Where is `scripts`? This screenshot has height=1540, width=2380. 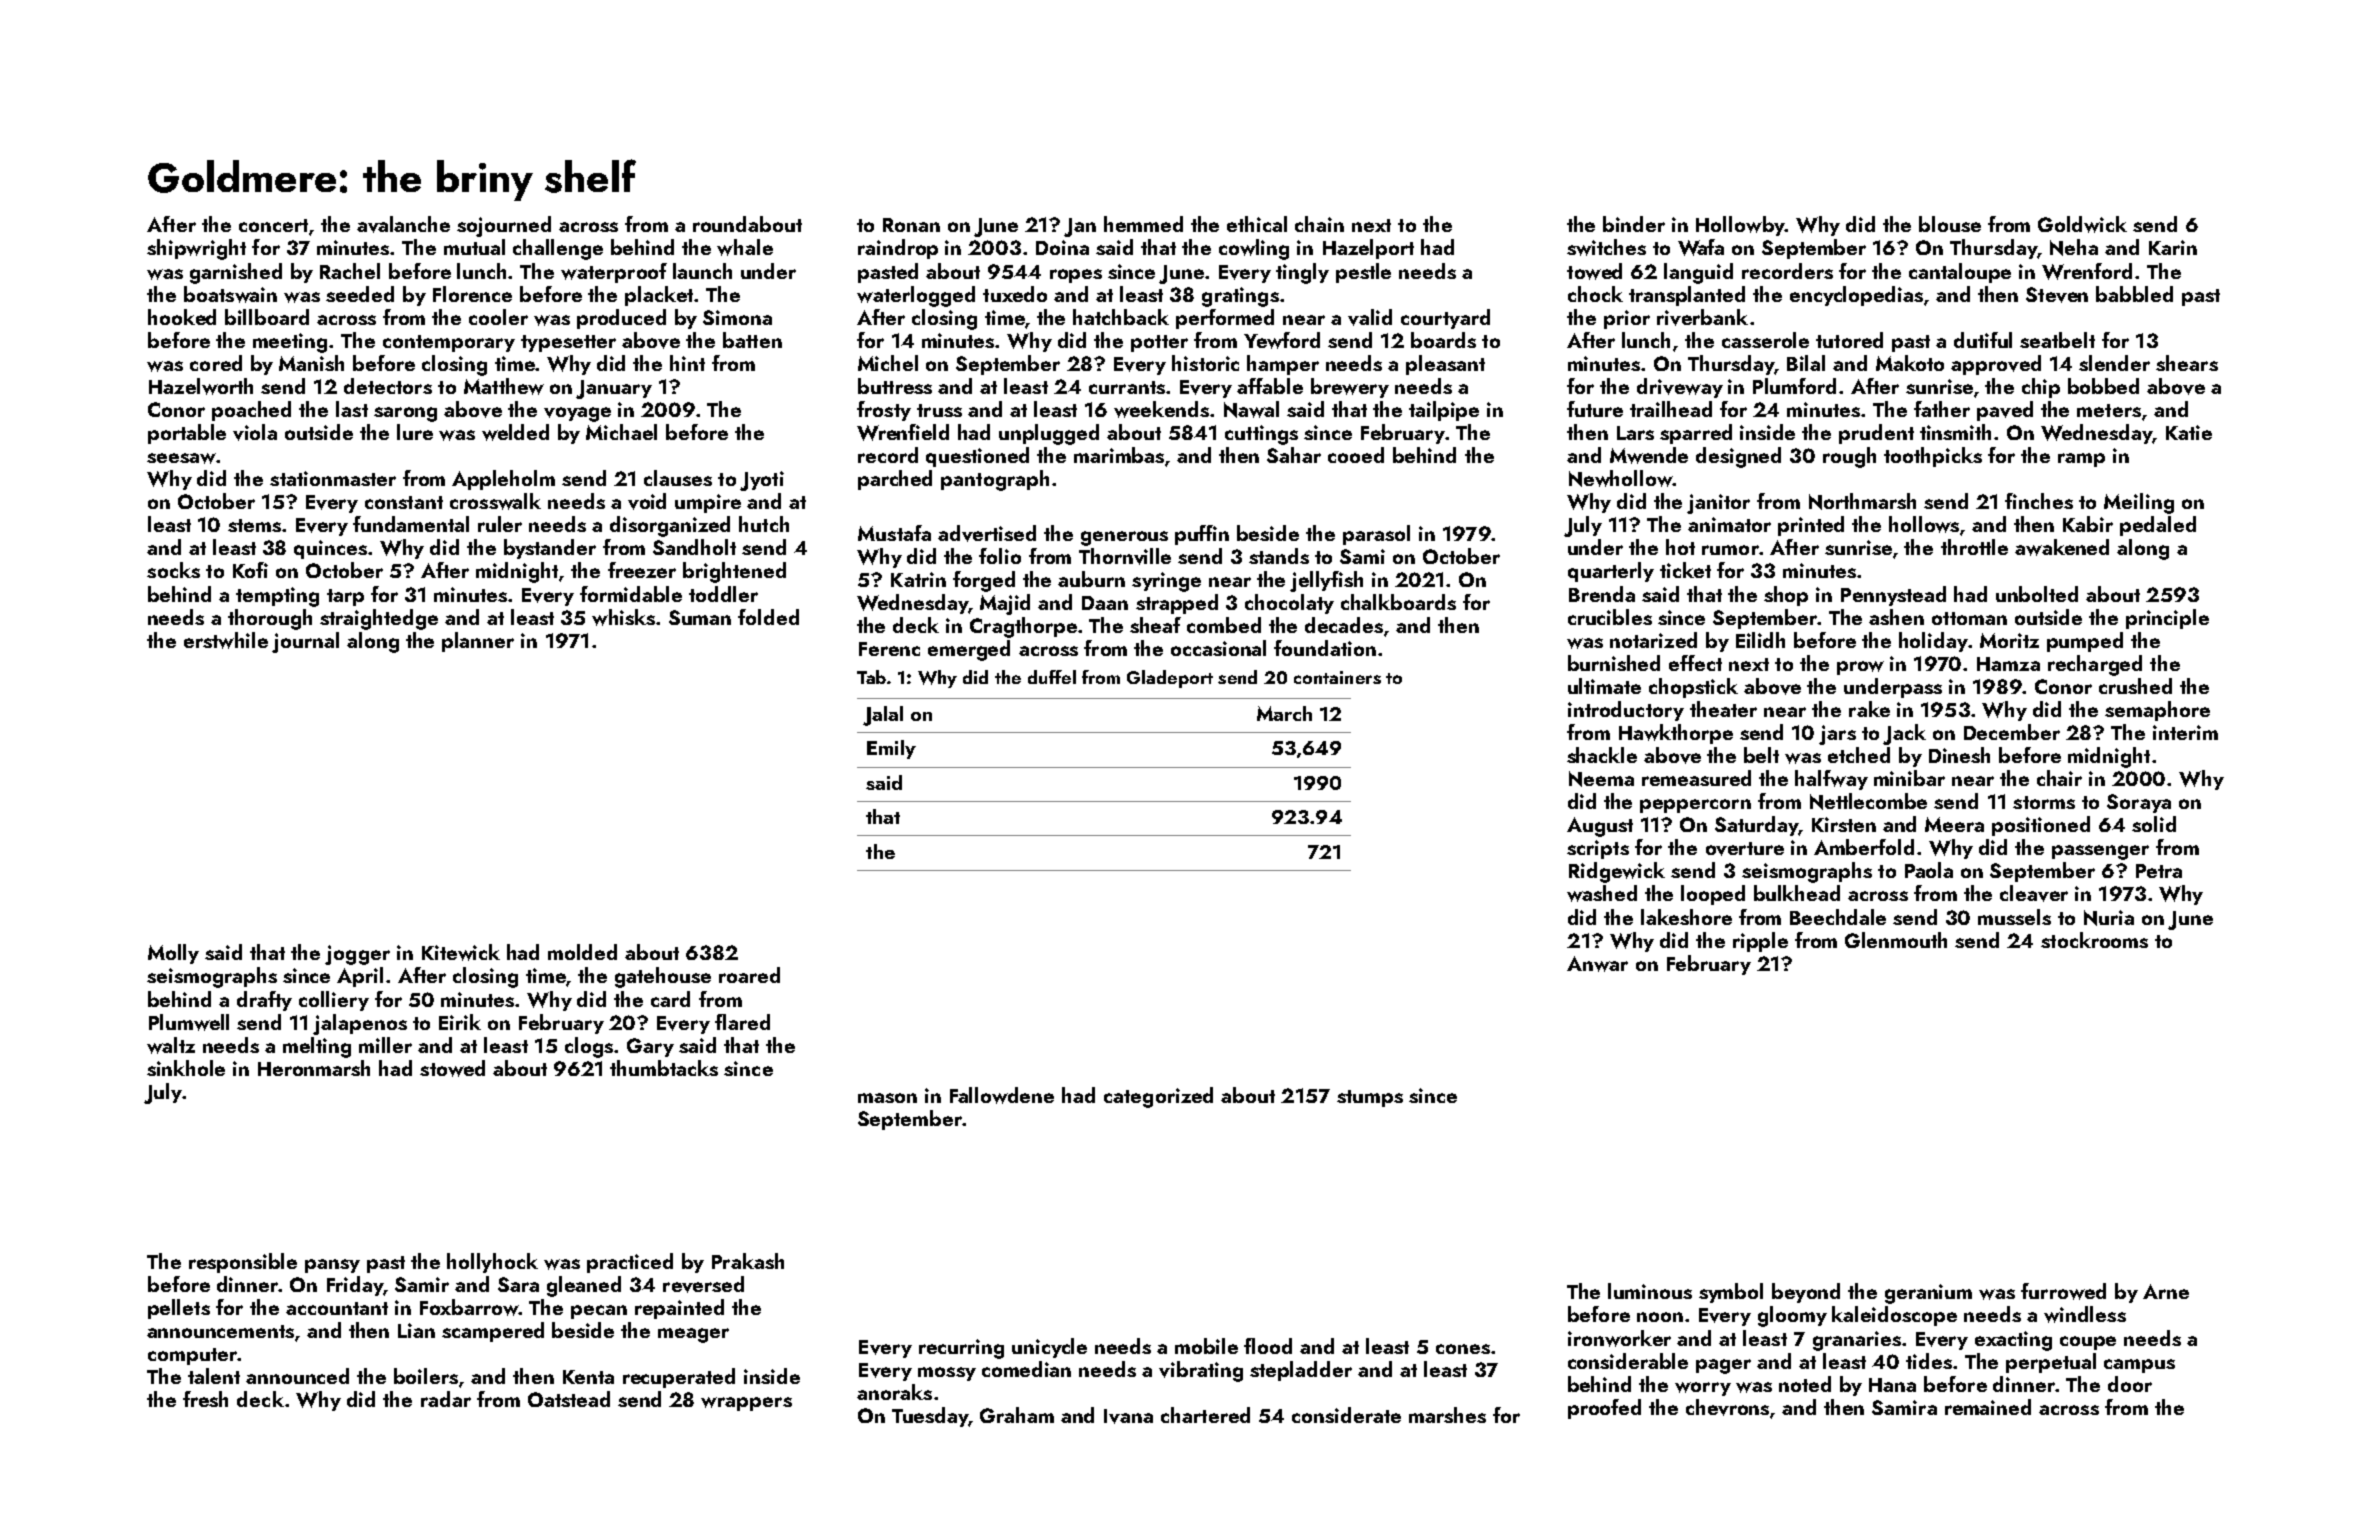
scripts is located at coordinates (1598, 849).
